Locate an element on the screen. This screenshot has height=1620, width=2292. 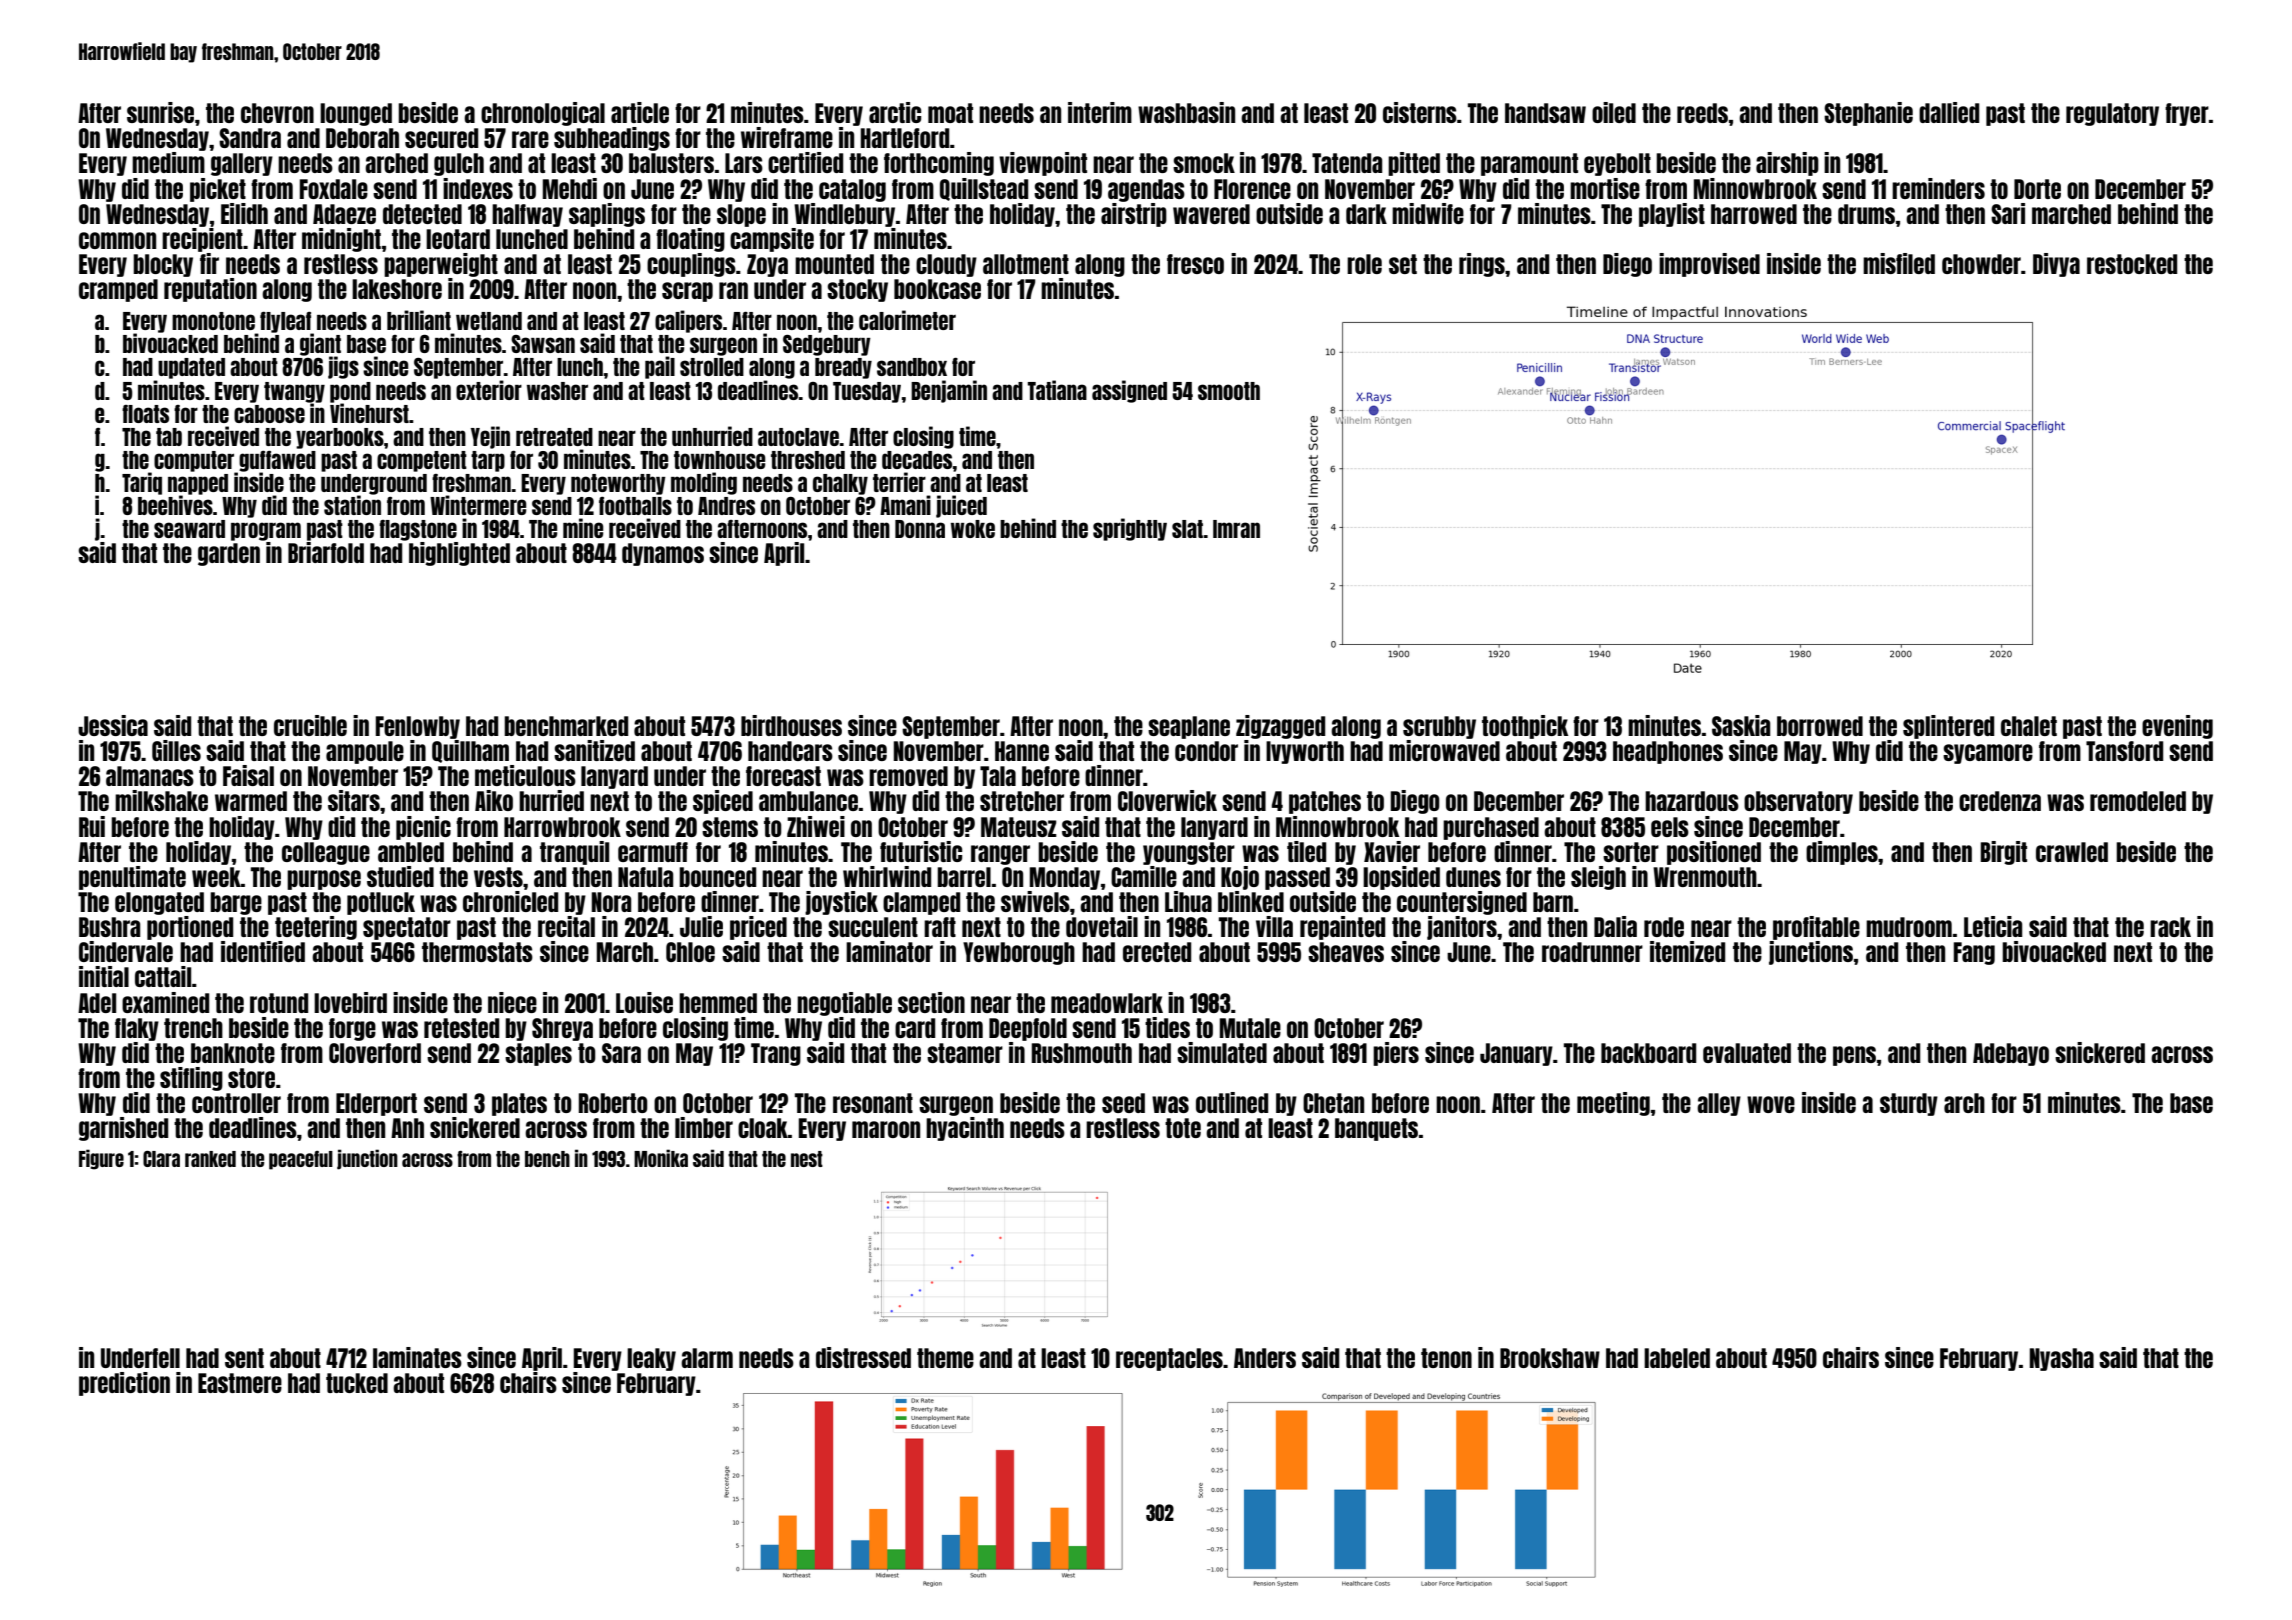
Fang is located at coordinates (1974, 953).
